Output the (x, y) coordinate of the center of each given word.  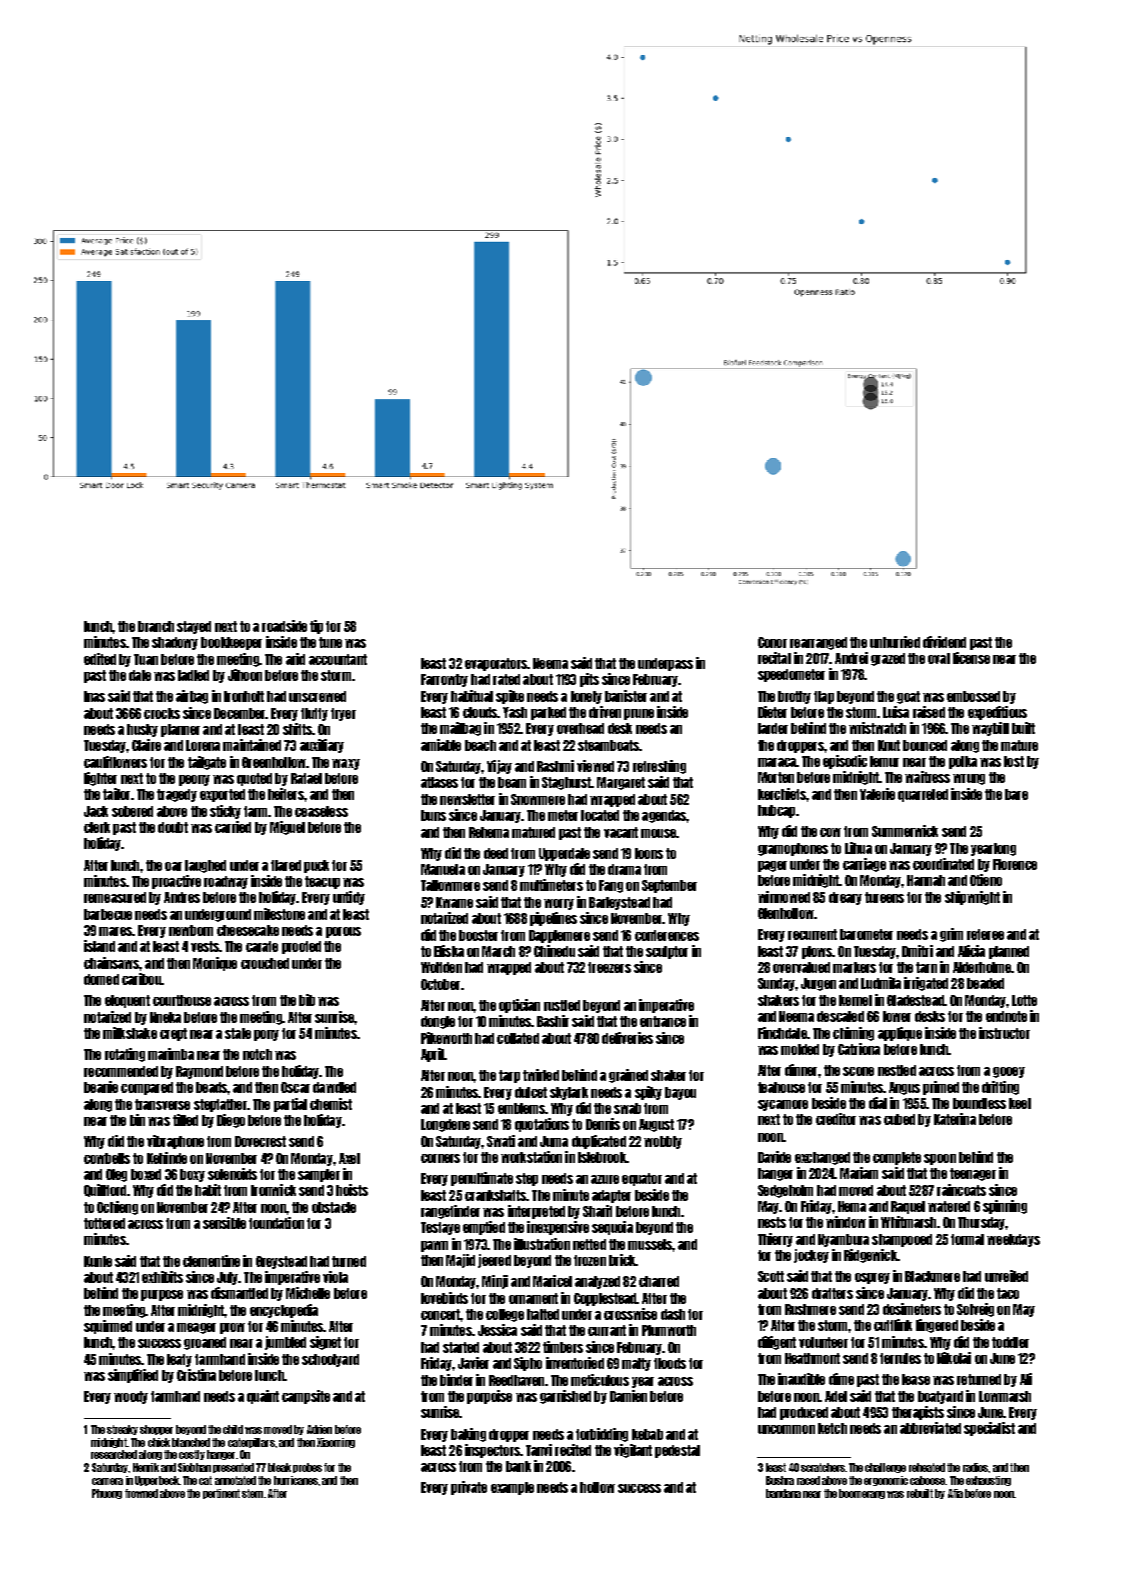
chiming (853, 1034)
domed (101, 979)
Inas (94, 696)
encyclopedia (284, 1311)
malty (636, 1364)
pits (589, 680)
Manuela (443, 869)
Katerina (955, 1119)
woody (131, 1397)
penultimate (482, 1179)
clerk (97, 827)
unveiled (1006, 1276)
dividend (944, 642)
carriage (864, 865)
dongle (438, 1022)
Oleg (116, 1175)
